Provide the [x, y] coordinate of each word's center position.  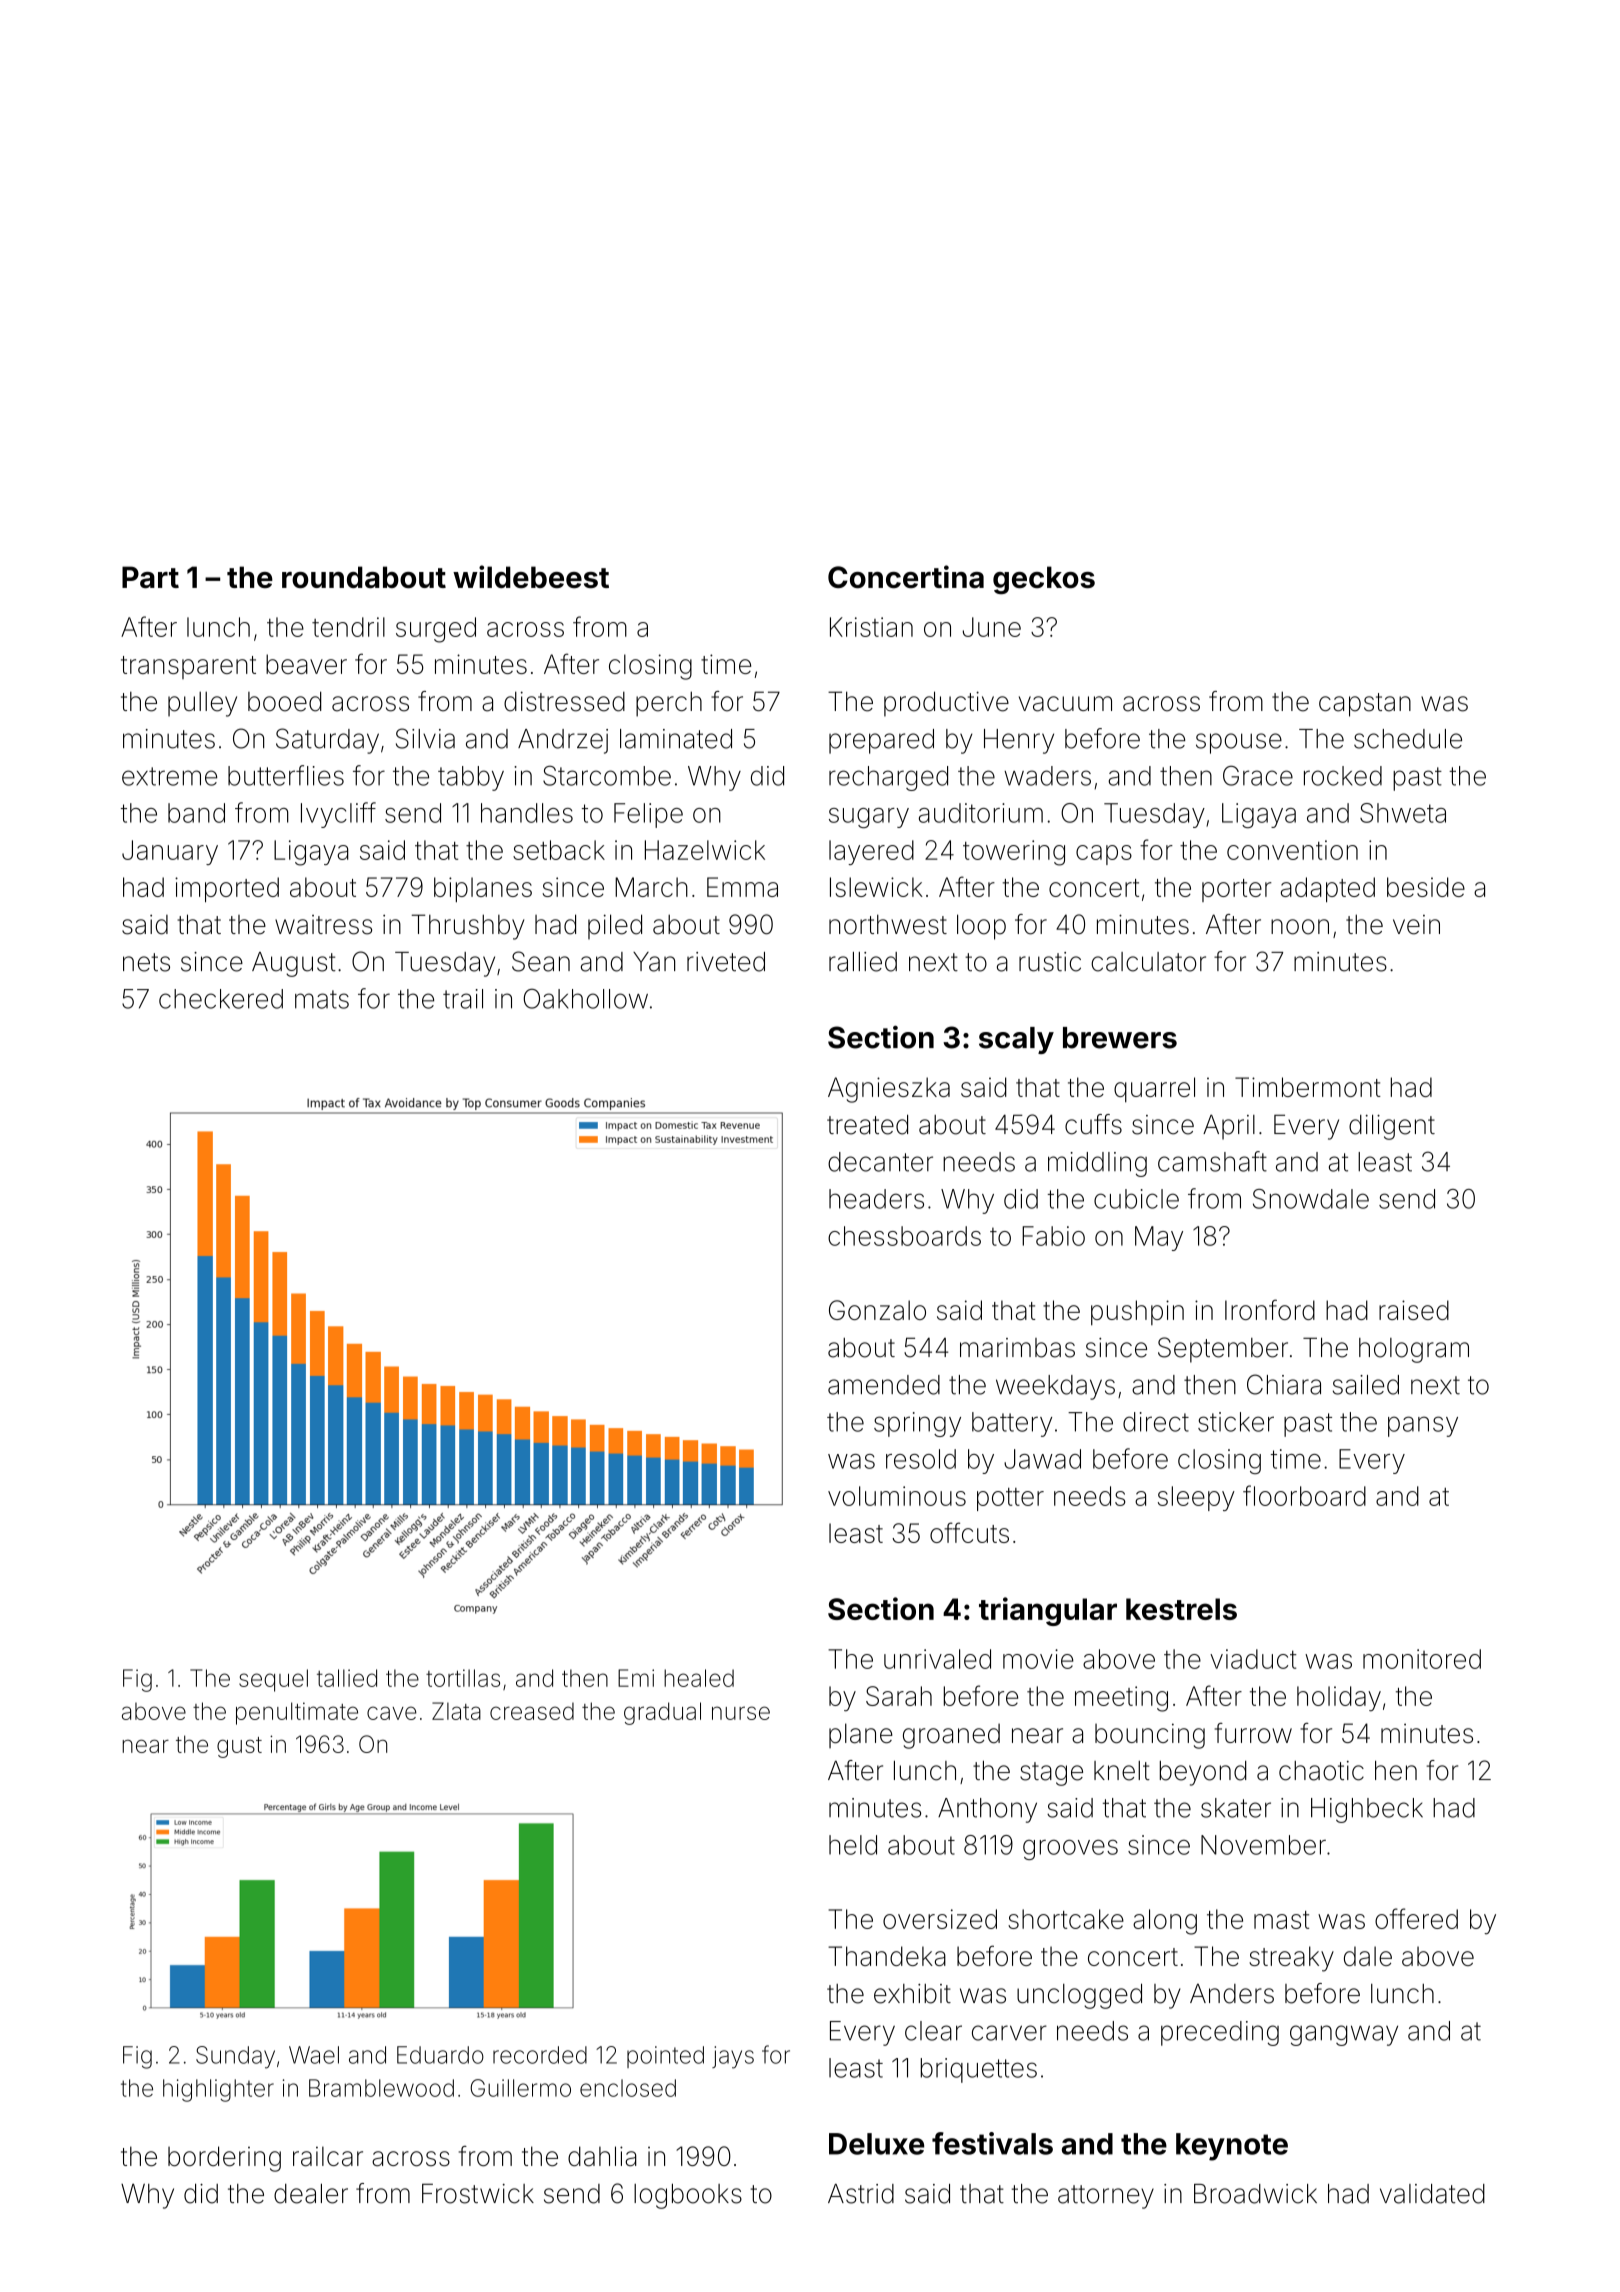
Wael [314, 2055]
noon [1300, 927]
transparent [188, 667]
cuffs [1093, 1124]
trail [463, 999]
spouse [1239, 743]
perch [669, 704]
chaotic [1321, 1771]
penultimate [297, 1713]
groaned [951, 1736]
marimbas [1017, 1348]
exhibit [912, 1994]
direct [1156, 1422]
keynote [1232, 2147]
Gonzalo [877, 1310]
